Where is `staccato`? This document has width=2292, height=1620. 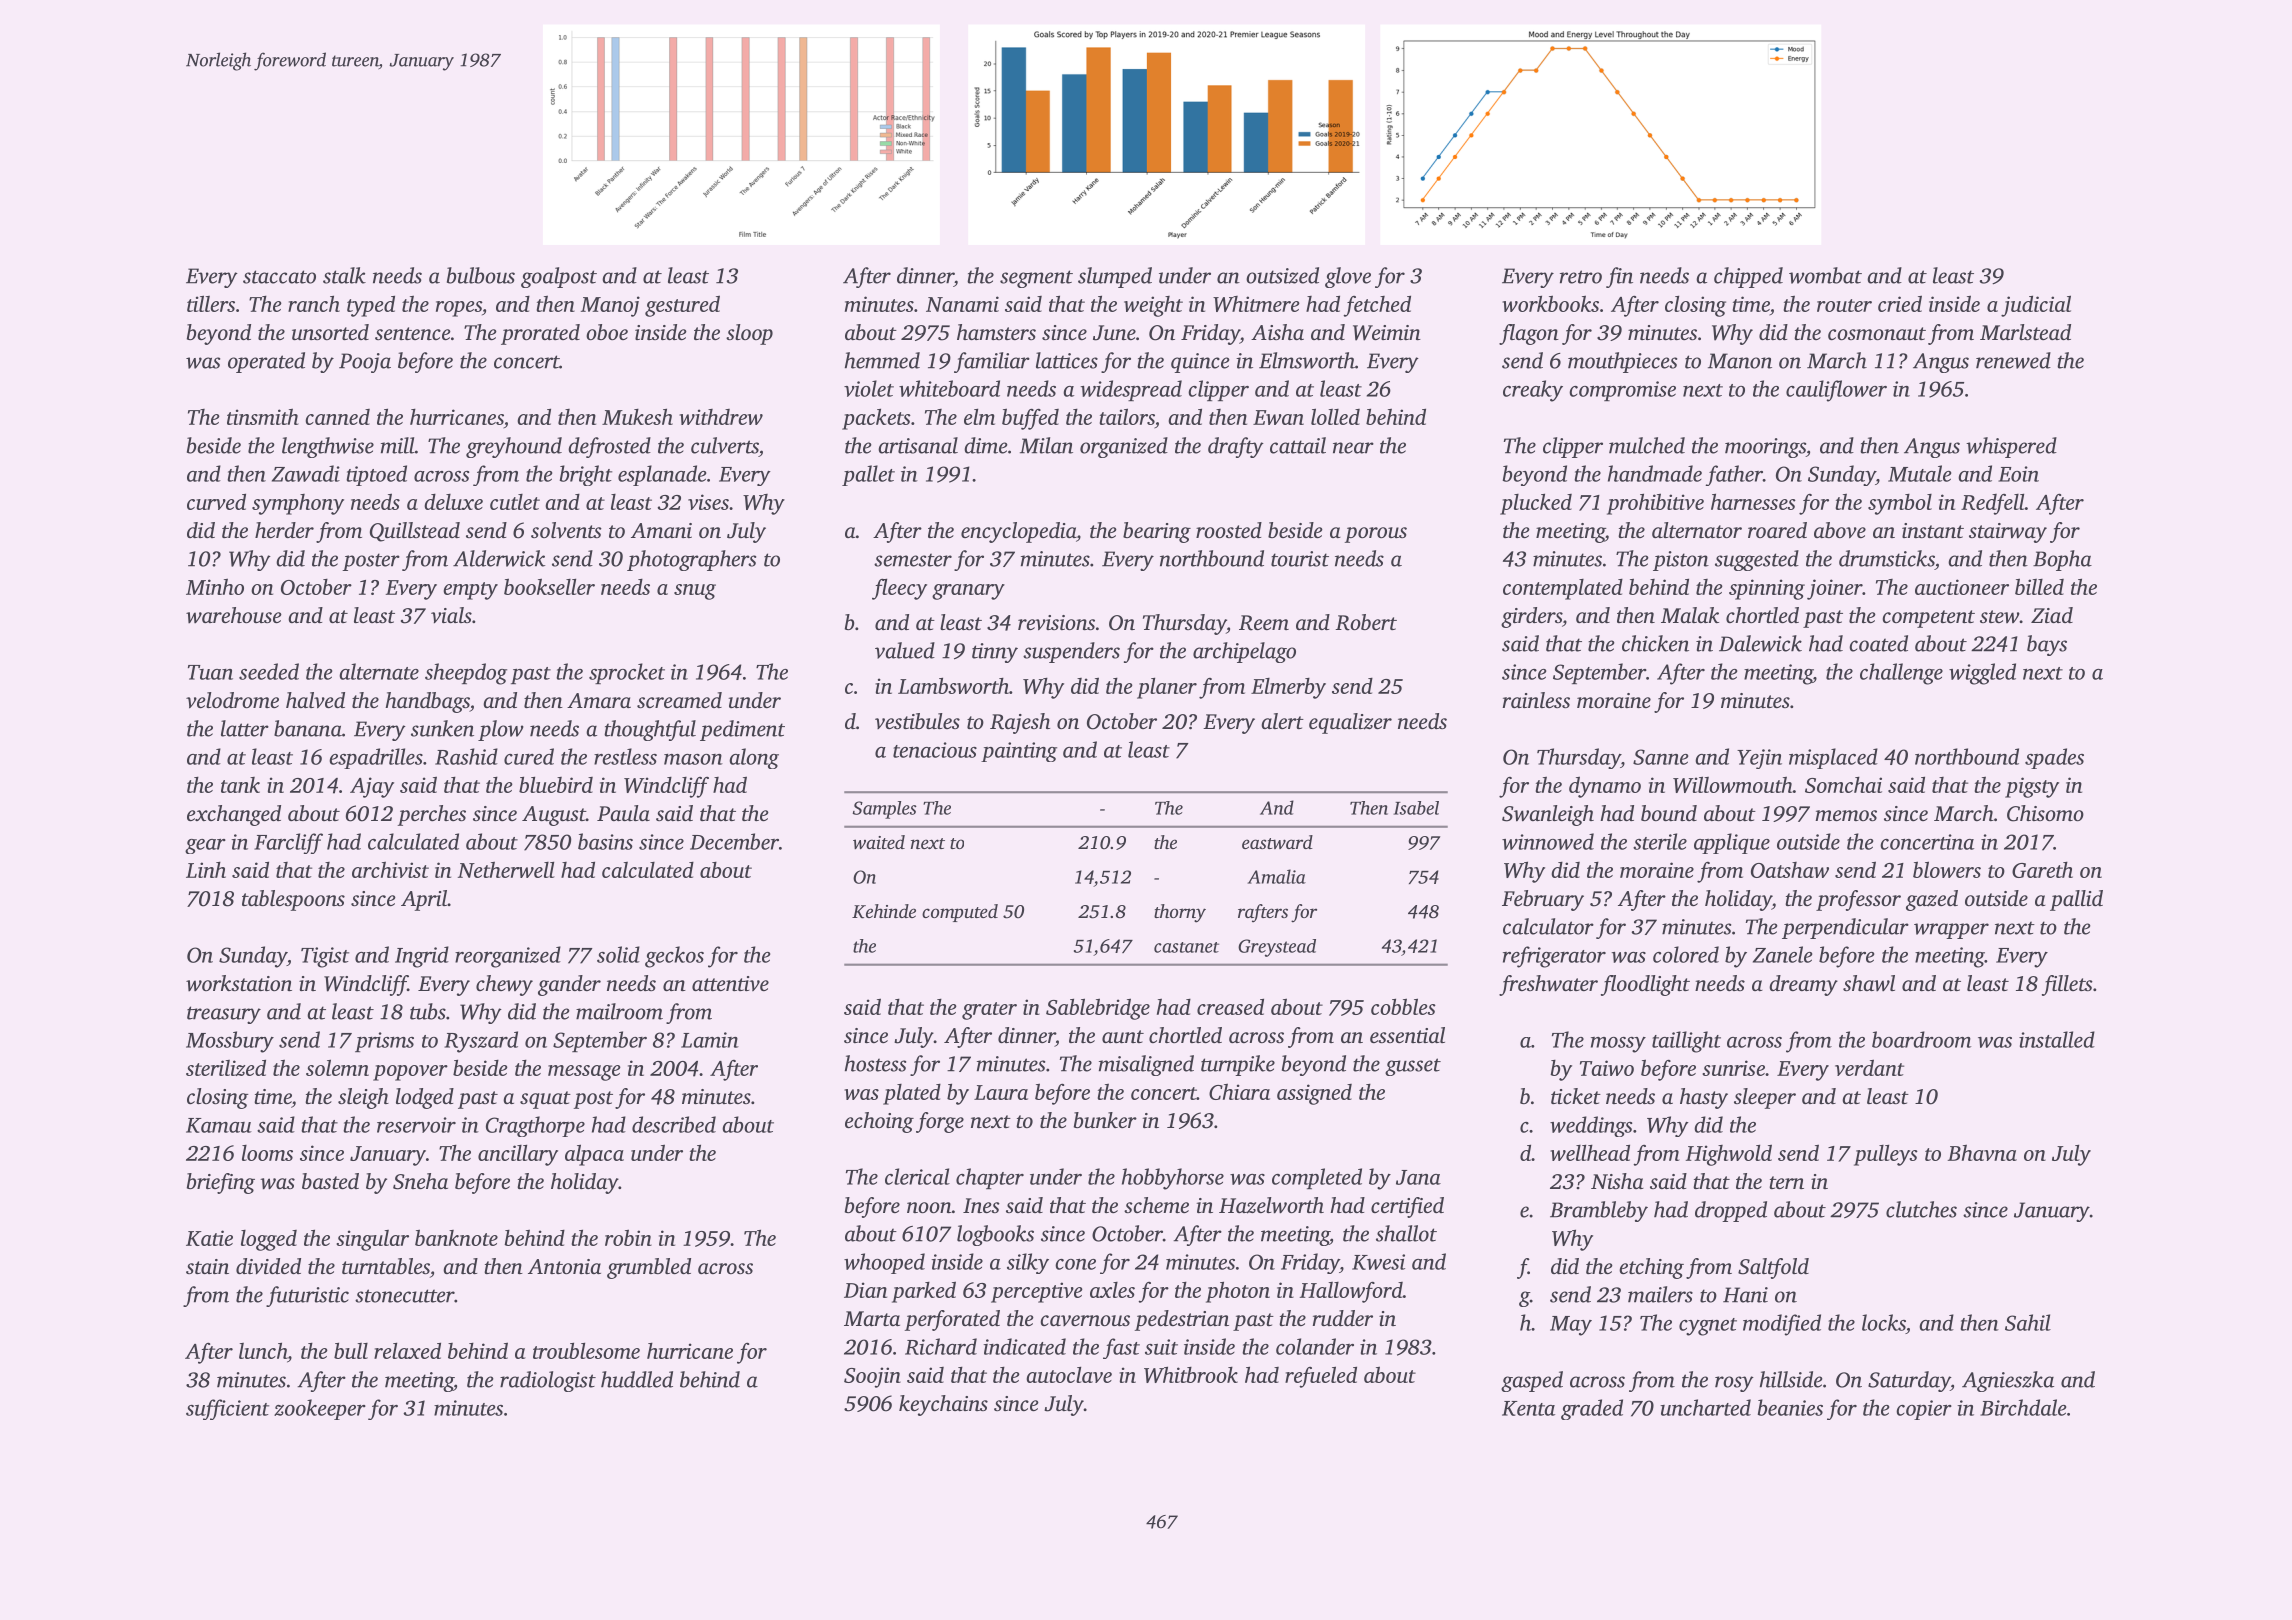
staccato is located at coordinates (279, 277).
